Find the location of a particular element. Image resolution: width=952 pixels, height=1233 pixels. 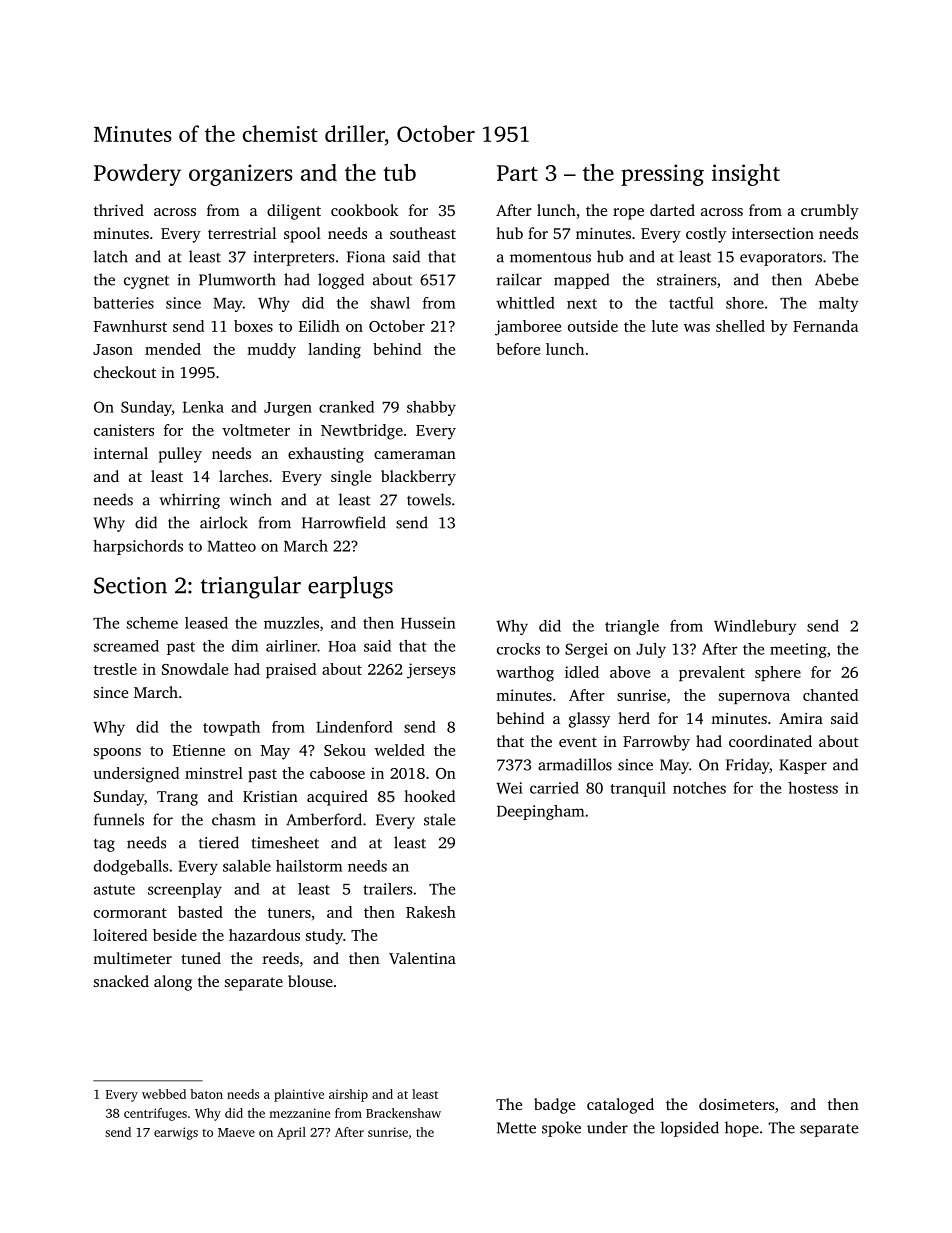

Windlebury is located at coordinates (755, 627).
